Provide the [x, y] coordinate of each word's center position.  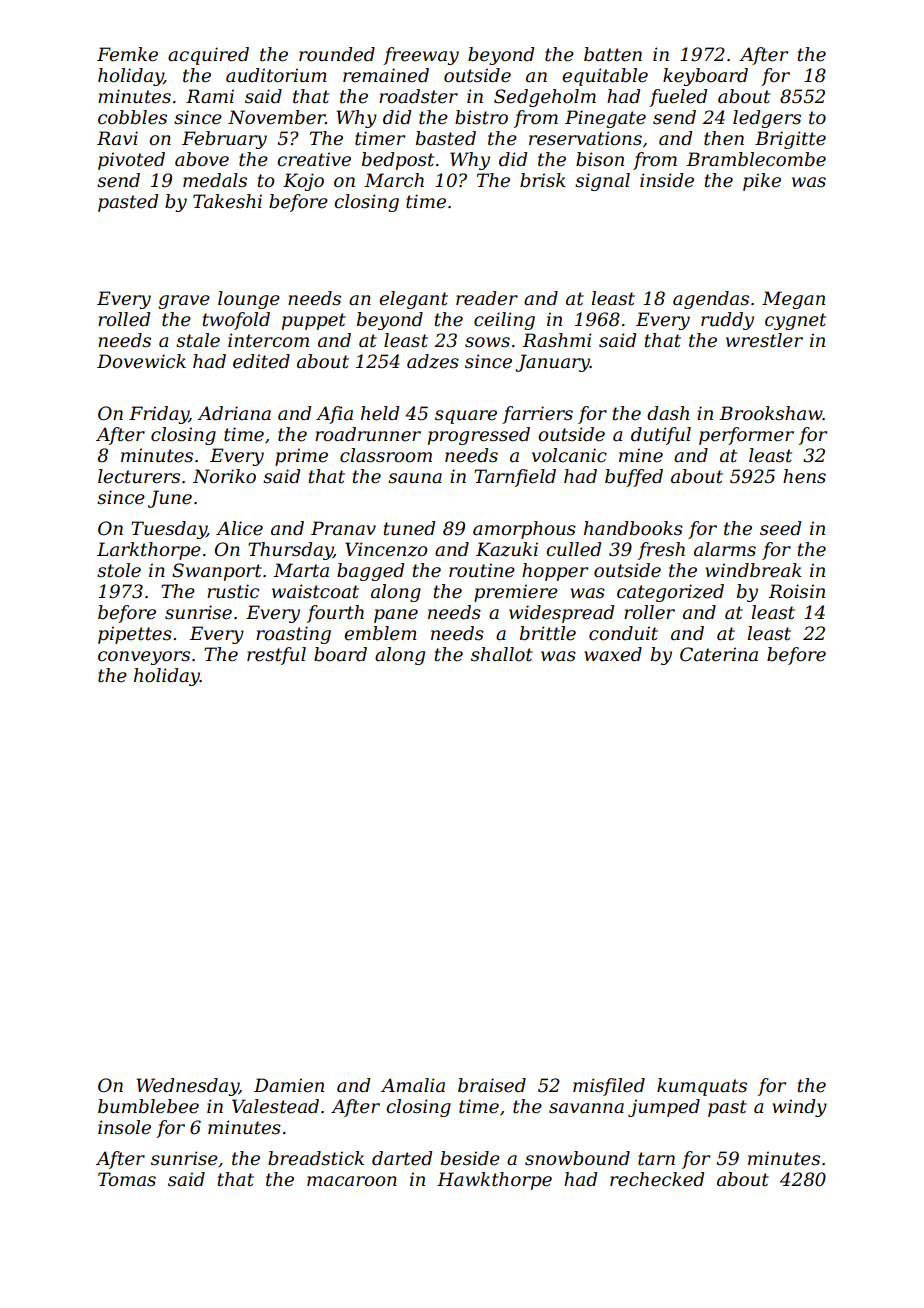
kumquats [702, 1087]
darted [402, 1158]
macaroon [352, 1181]
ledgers [767, 119]
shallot [502, 654]
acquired [208, 56]
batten [613, 54]
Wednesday [187, 1087]
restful [276, 656]
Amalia [413, 1085]
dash [668, 413]
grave [184, 302]
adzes [433, 361]
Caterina [719, 654]
